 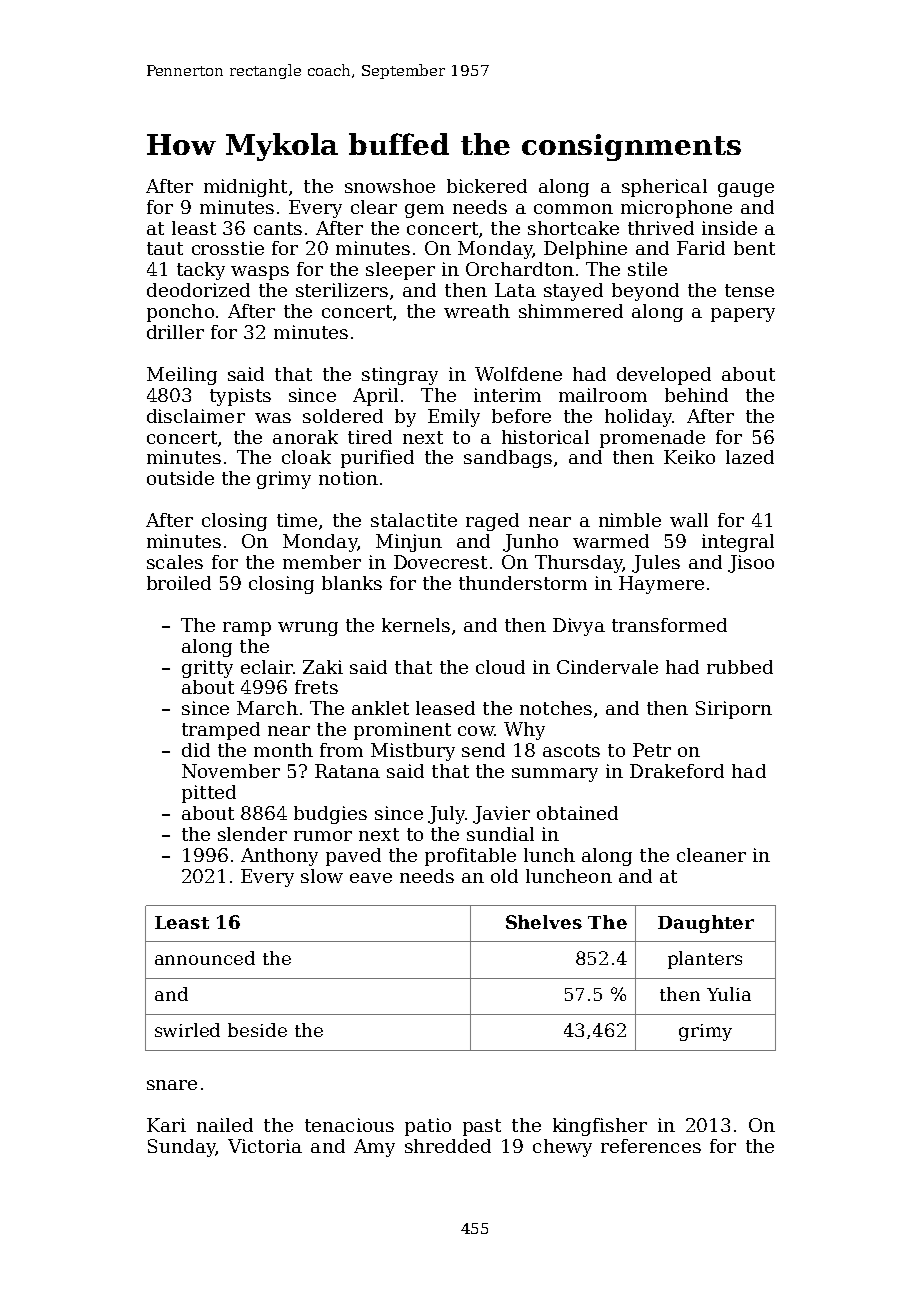 What do you see at coordinates (257, 1030) in the screenshot?
I see `beside` at bounding box center [257, 1030].
